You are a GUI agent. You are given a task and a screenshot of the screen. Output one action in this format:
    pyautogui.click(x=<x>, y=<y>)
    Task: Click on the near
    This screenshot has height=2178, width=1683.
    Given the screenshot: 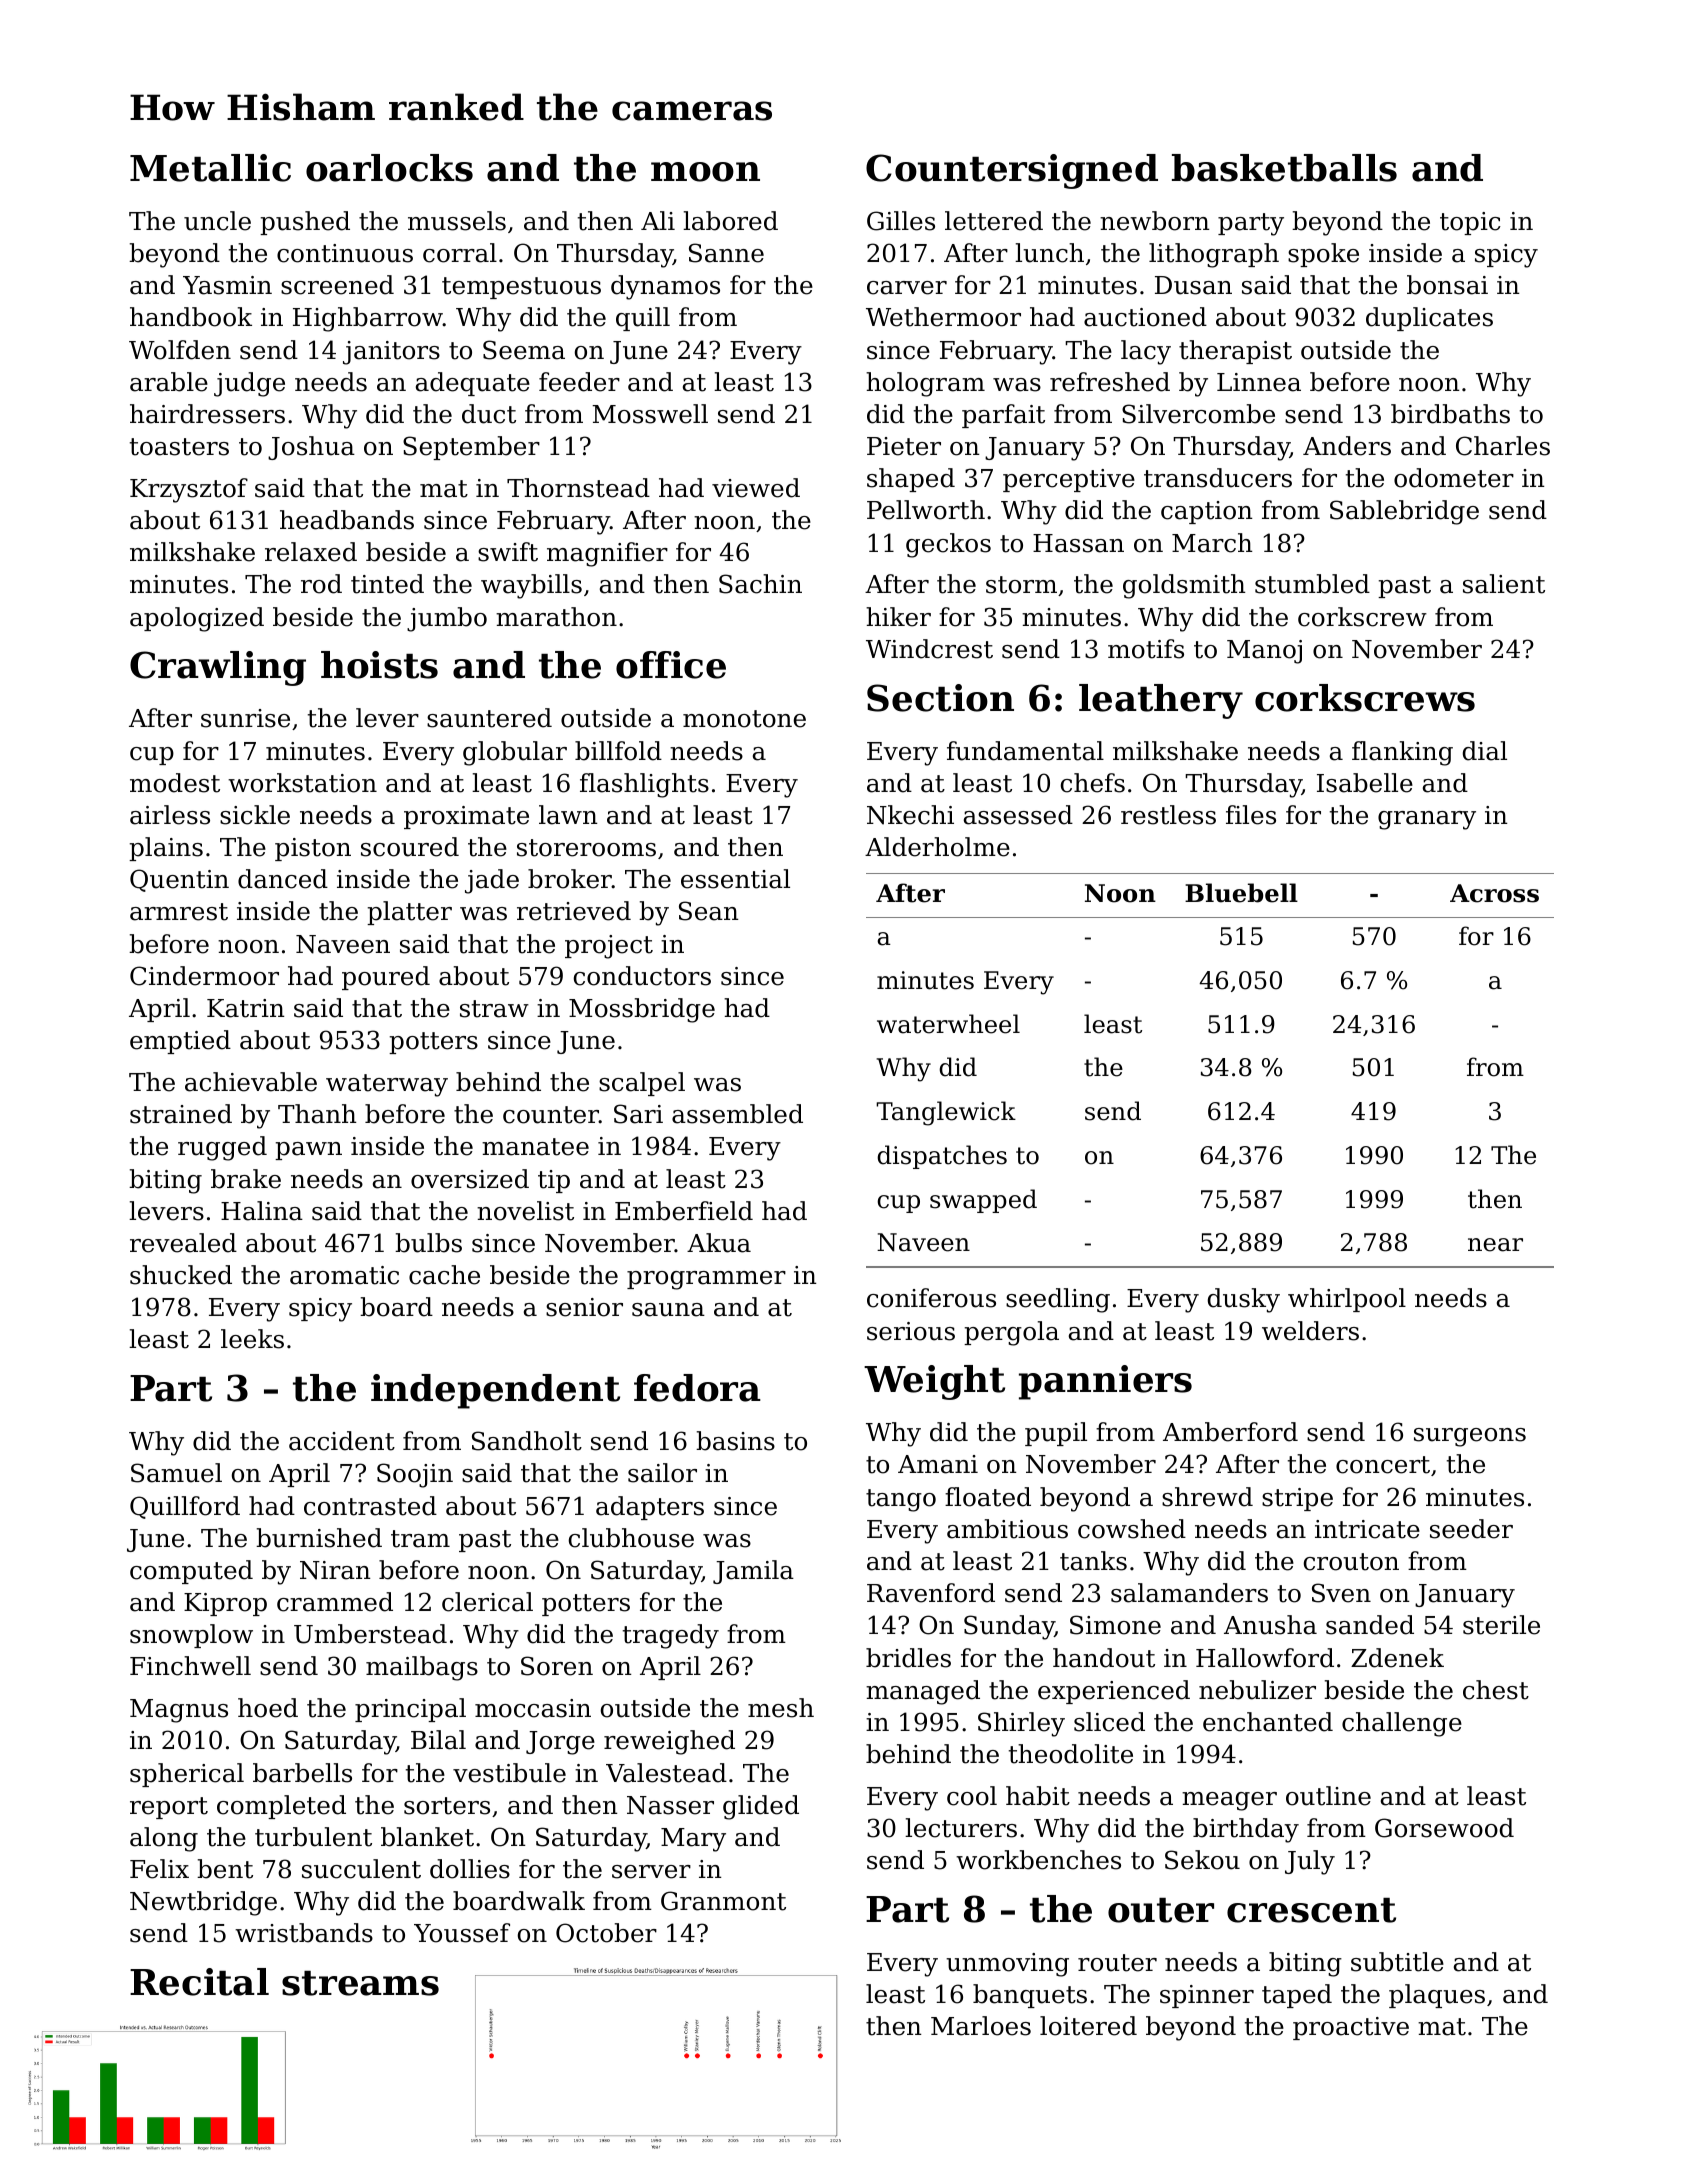 What is the action you would take?
    pyautogui.click(x=1495, y=1245)
